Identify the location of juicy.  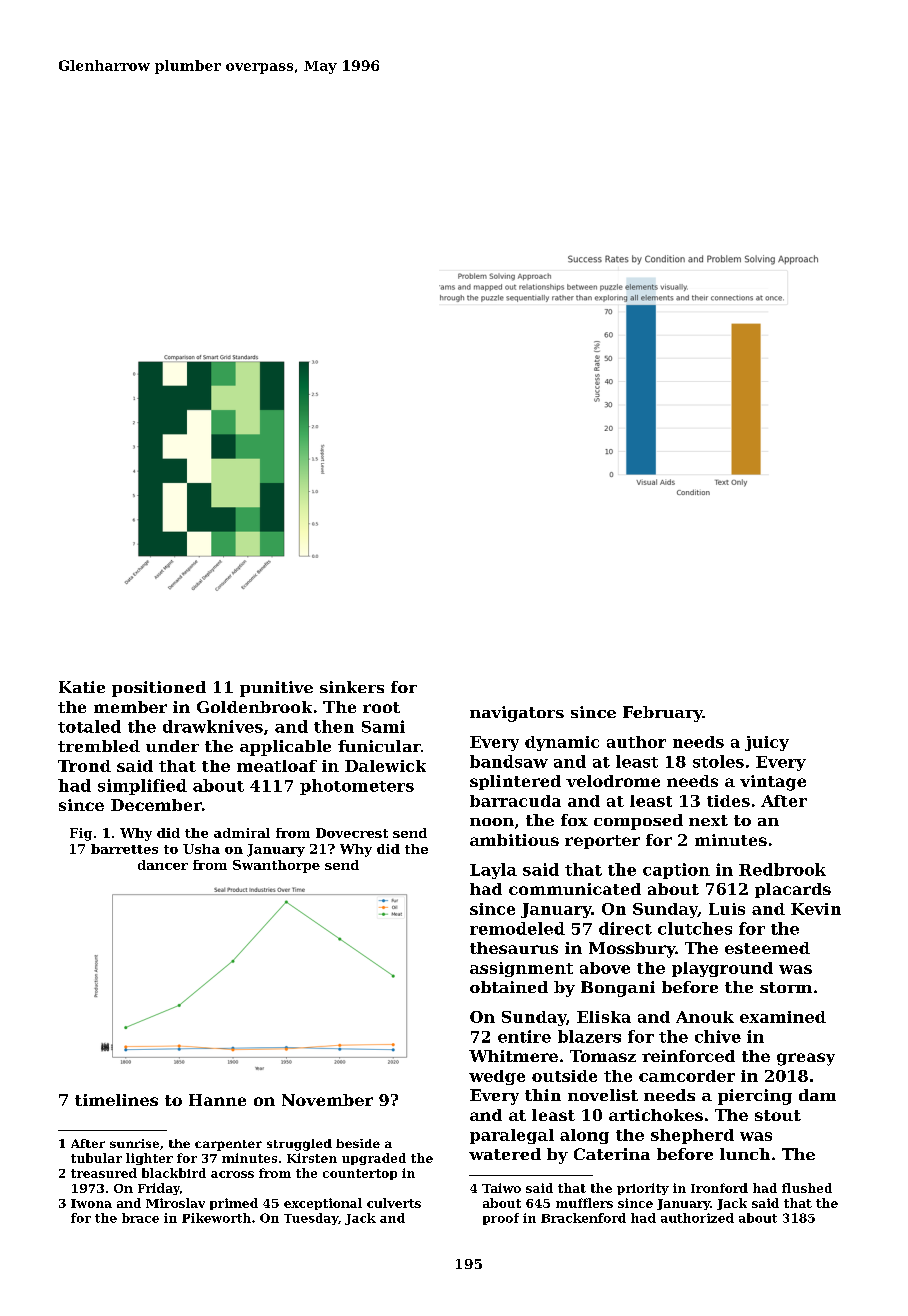
(767, 743).
